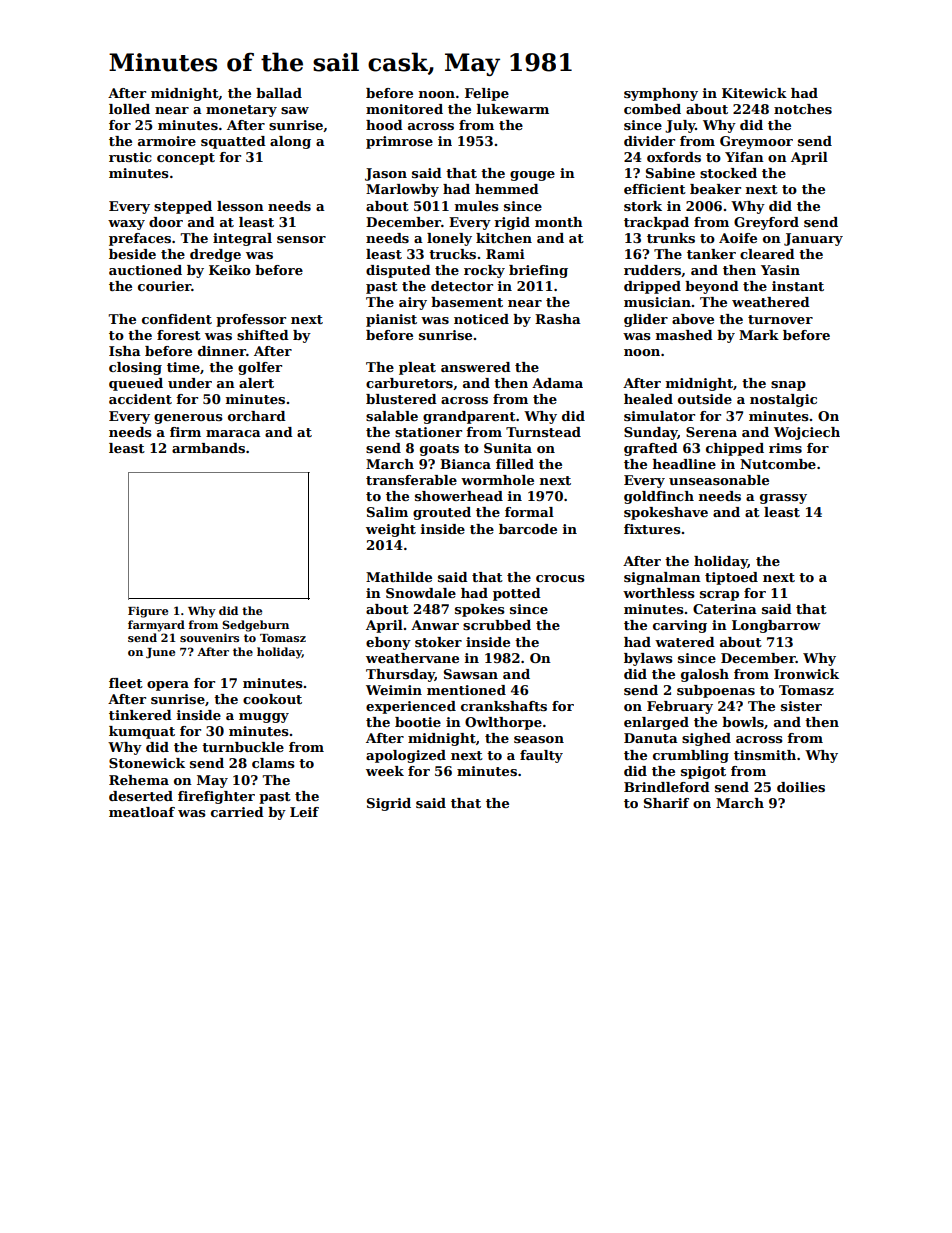  What do you see at coordinates (541, 756) in the document?
I see `faulty` at bounding box center [541, 756].
